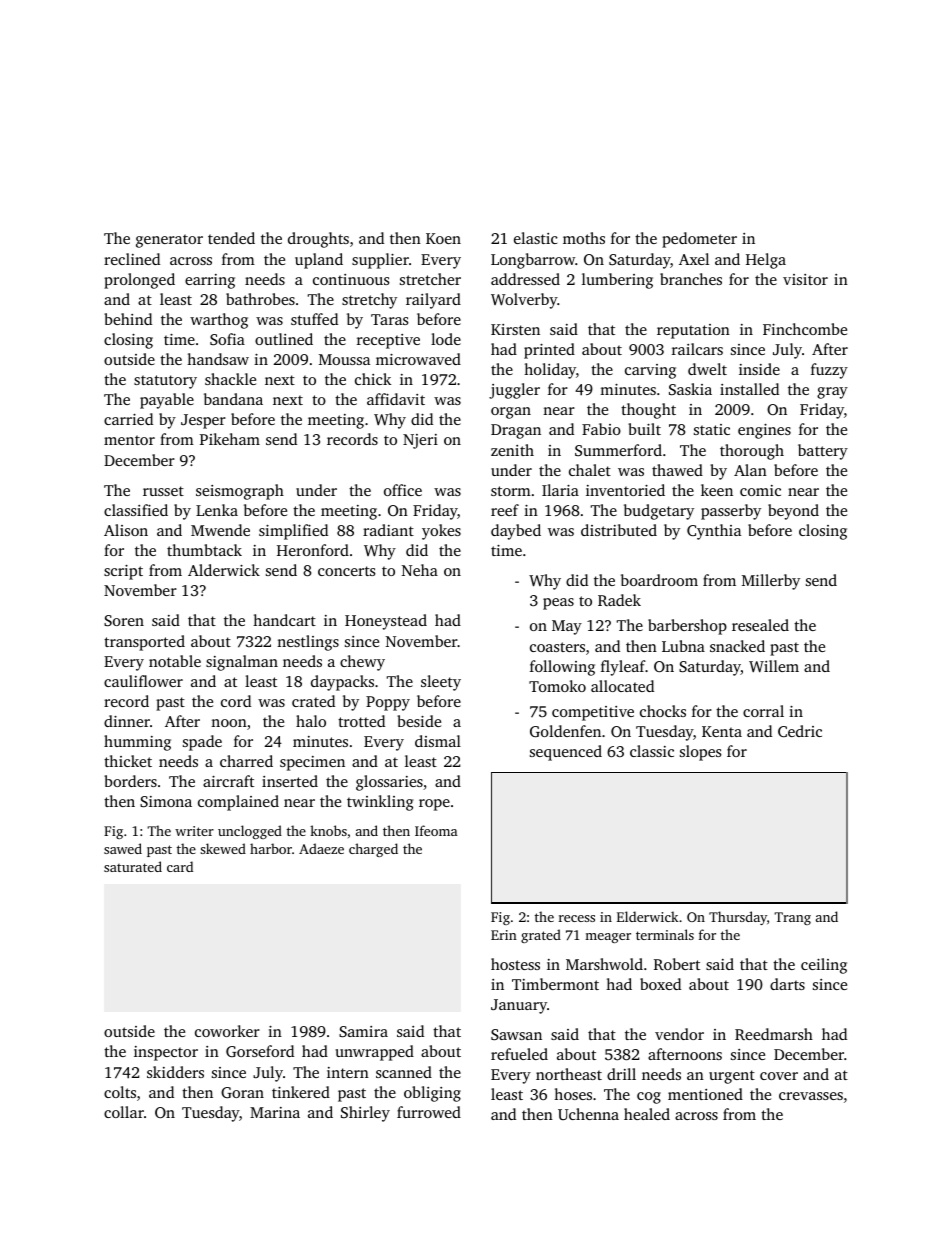  I want to click on writer, so click(194, 831).
